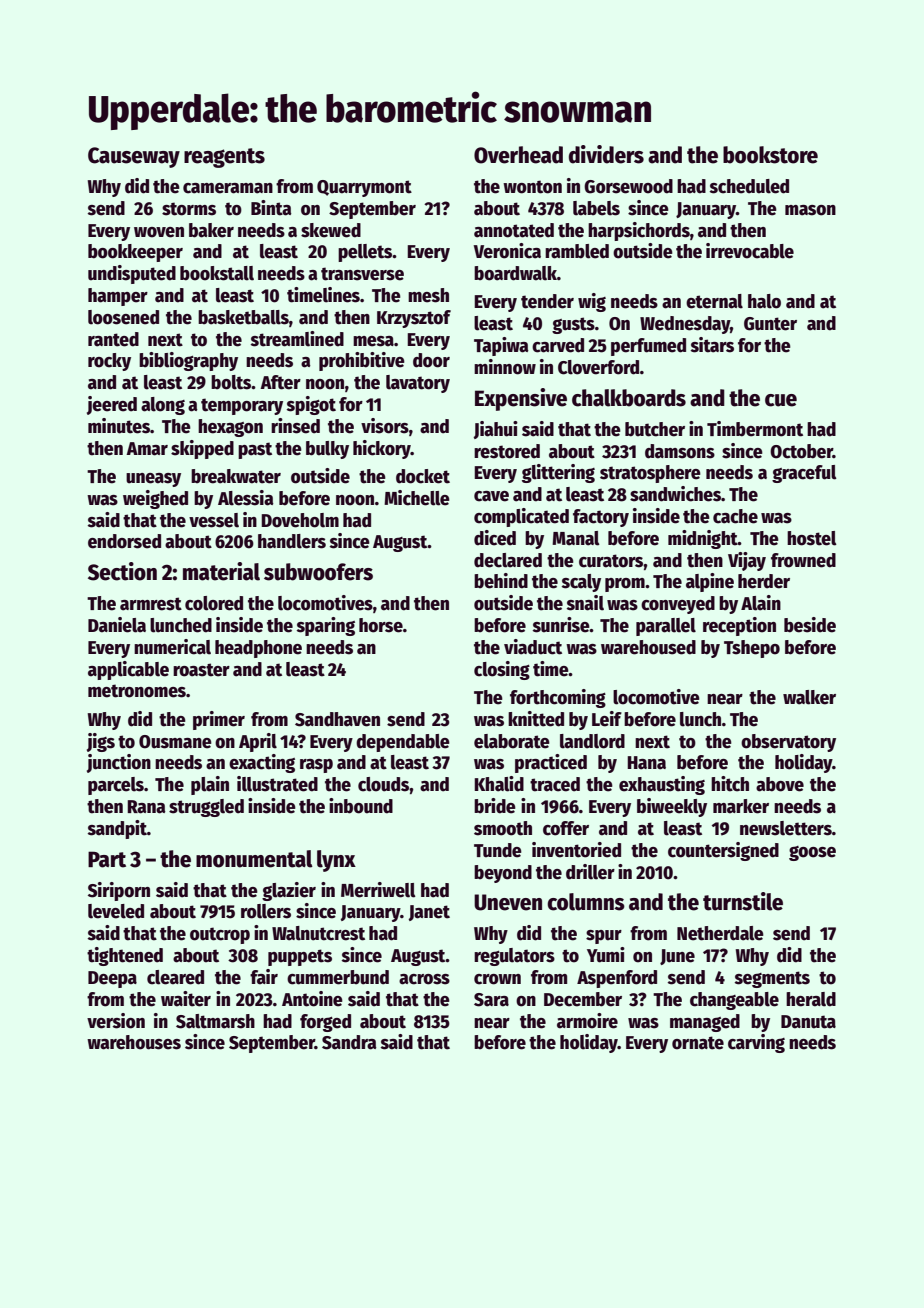  Describe the element at coordinates (117, 829) in the screenshot. I see `sandpit` at that location.
